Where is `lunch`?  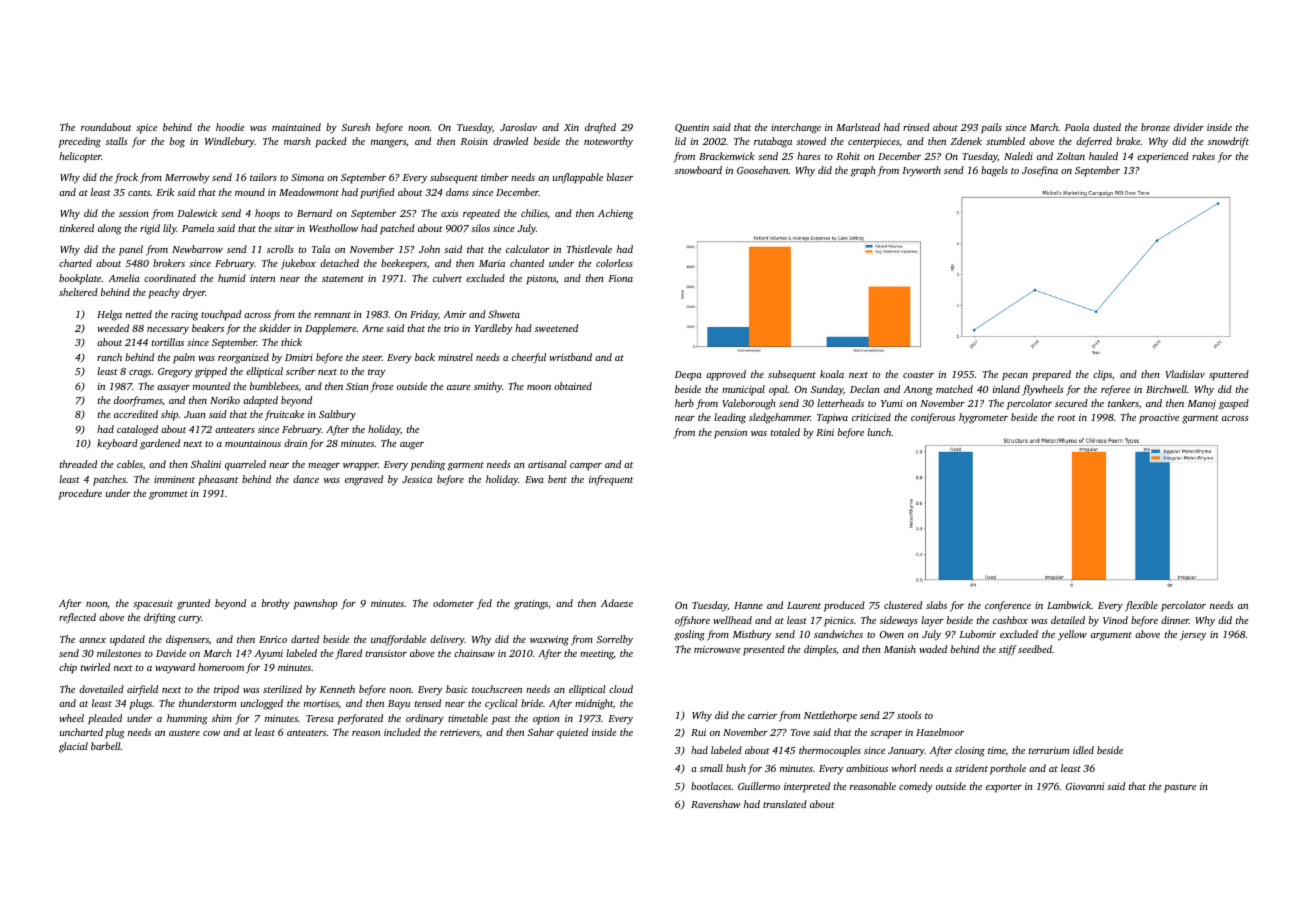 lunch is located at coordinates (879, 432).
